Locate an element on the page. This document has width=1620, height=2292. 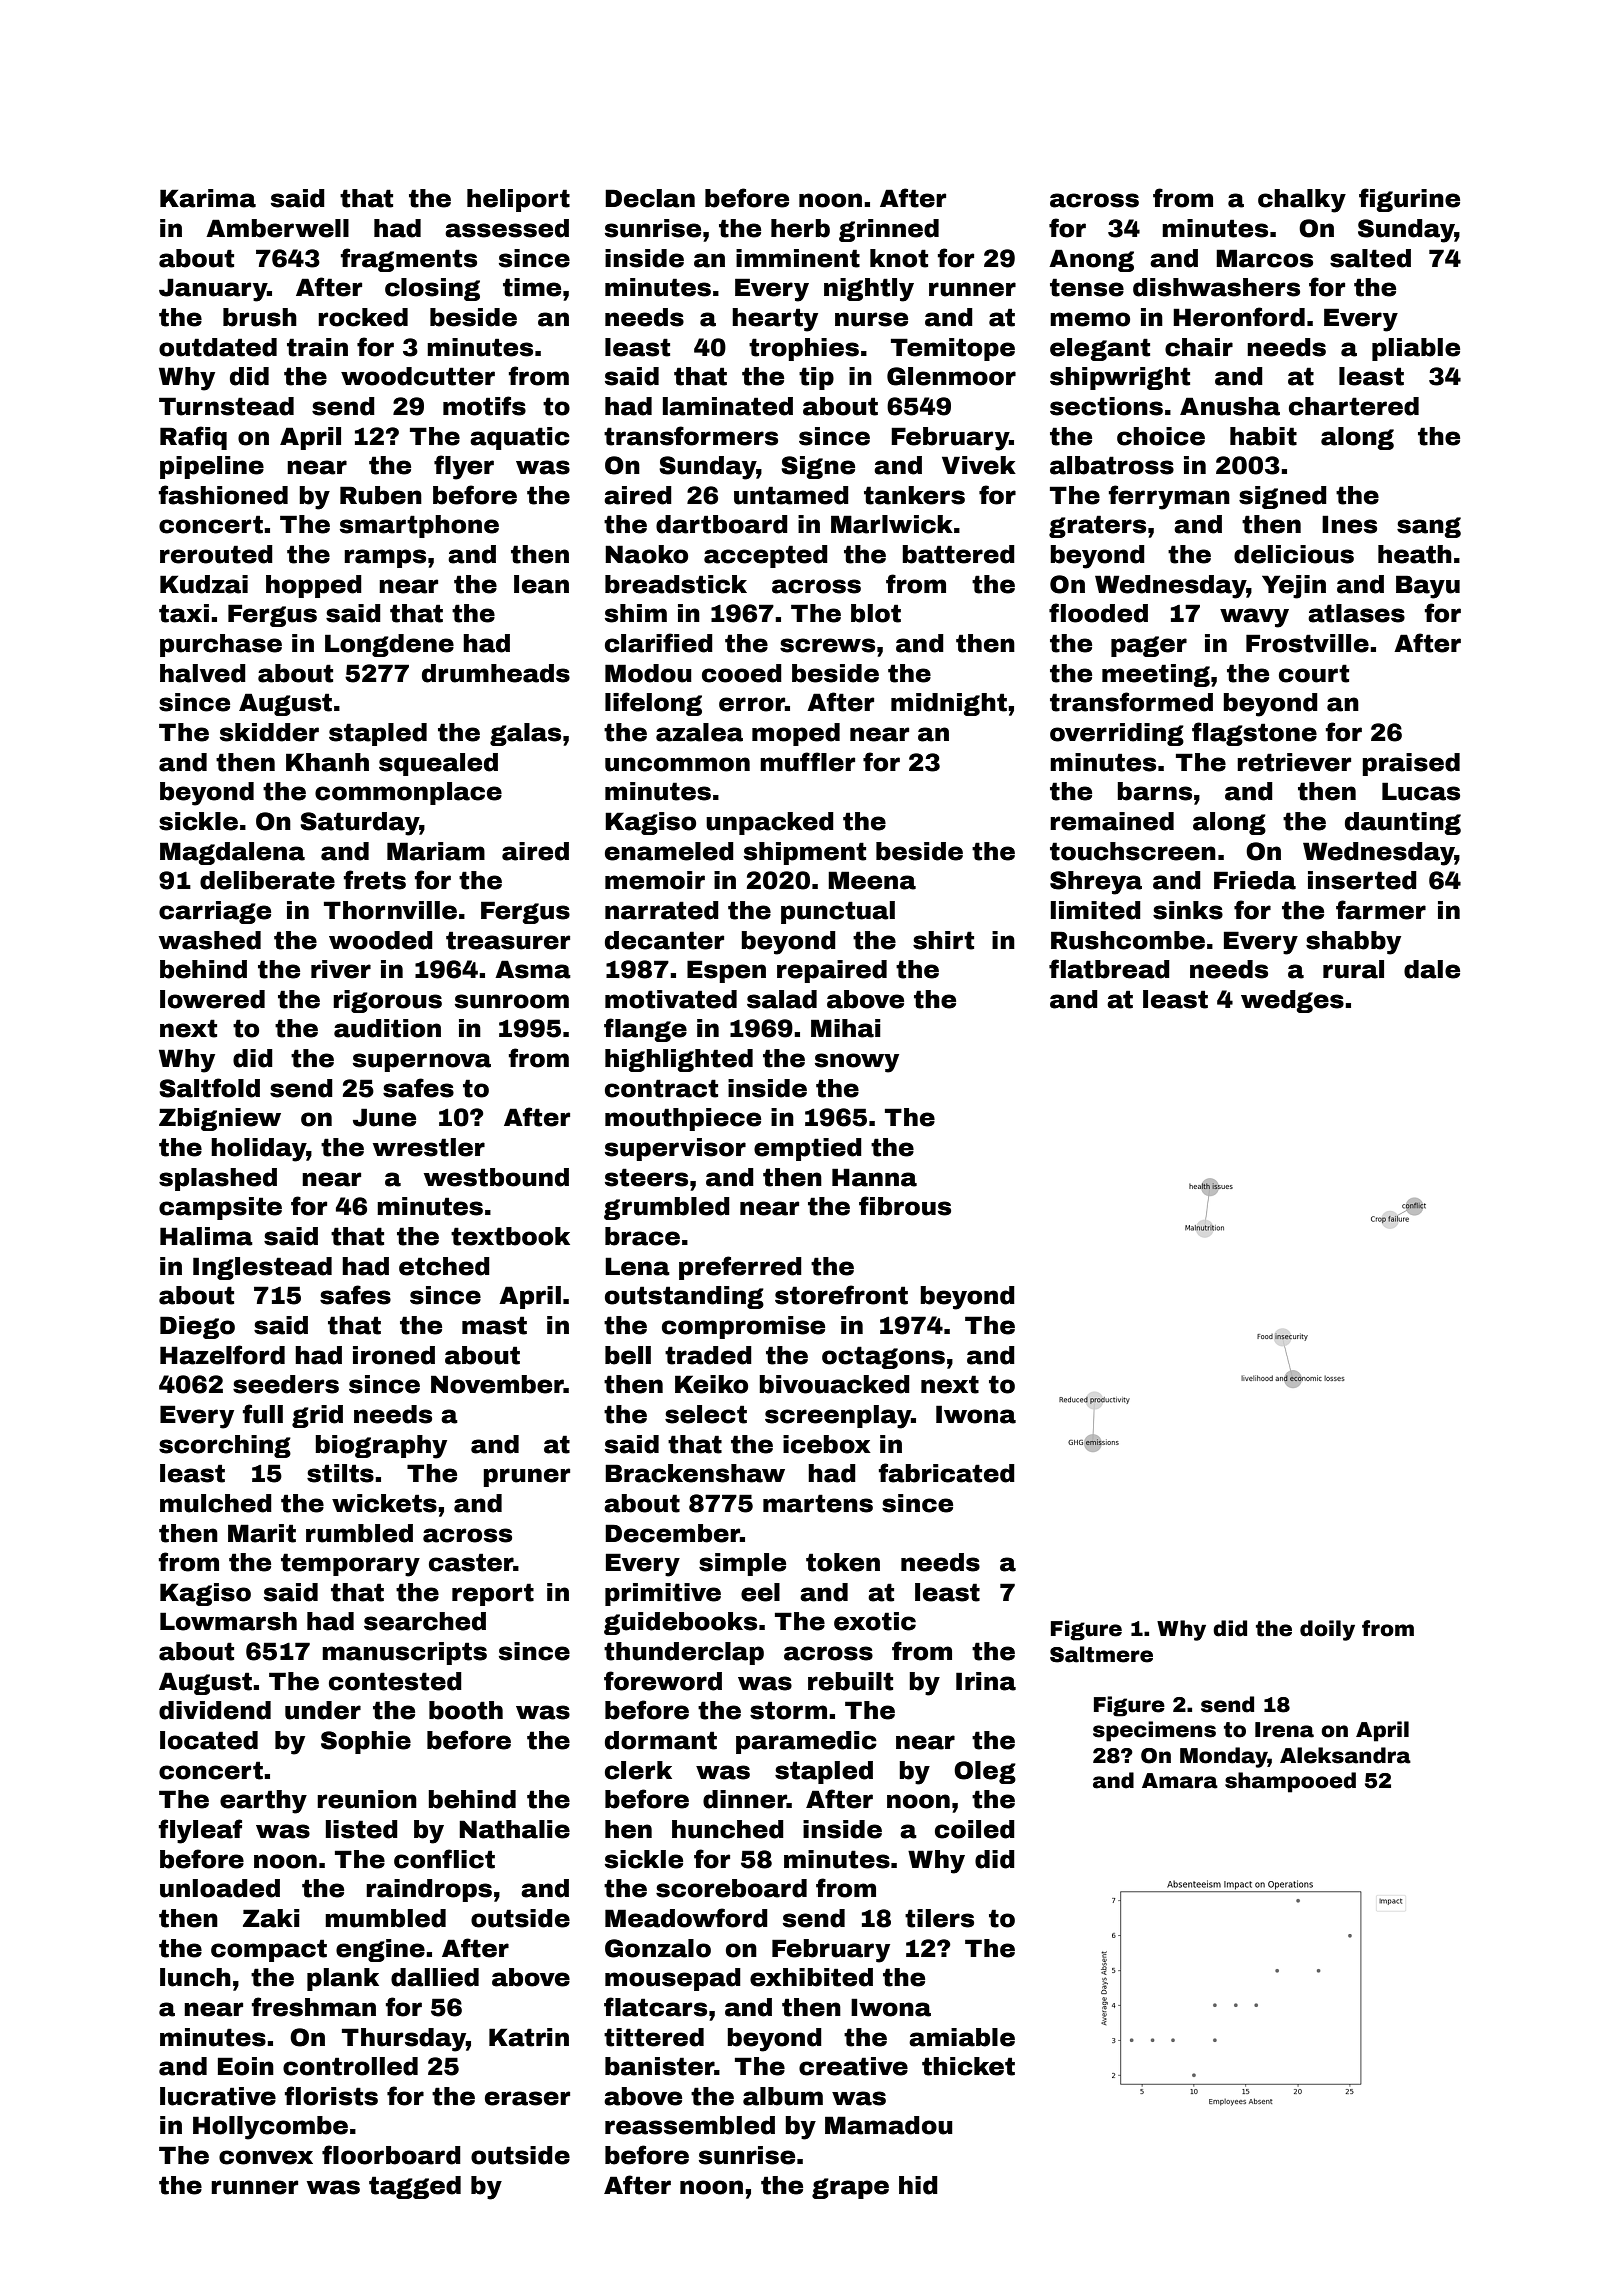
chartered is located at coordinates (1354, 406).
